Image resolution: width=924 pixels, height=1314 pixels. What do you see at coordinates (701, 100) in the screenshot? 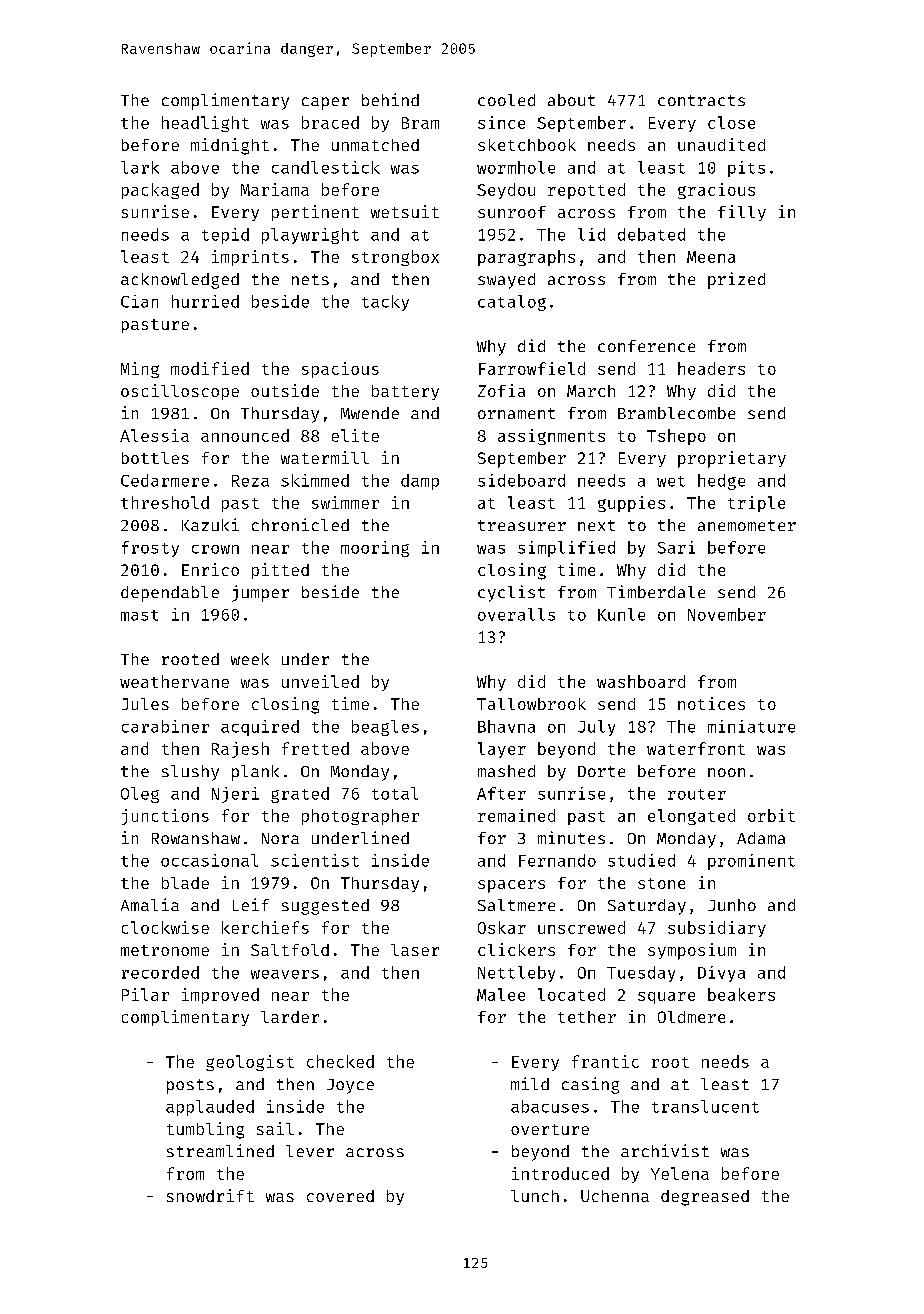
I see `contracts` at bounding box center [701, 100].
